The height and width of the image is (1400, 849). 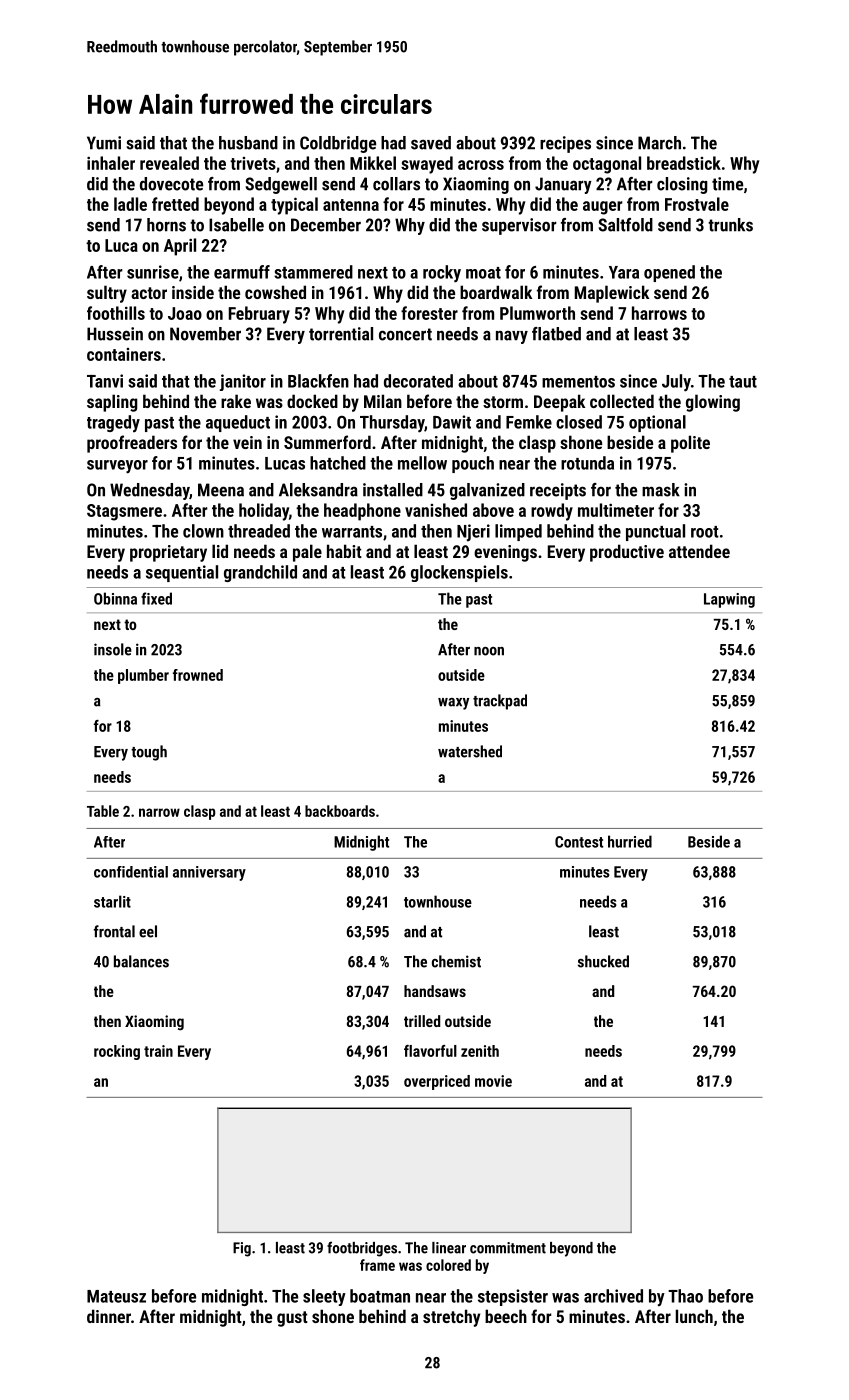 What do you see at coordinates (493, 1081) in the image?
I see `movie` at bounding box center [493, 1081].
